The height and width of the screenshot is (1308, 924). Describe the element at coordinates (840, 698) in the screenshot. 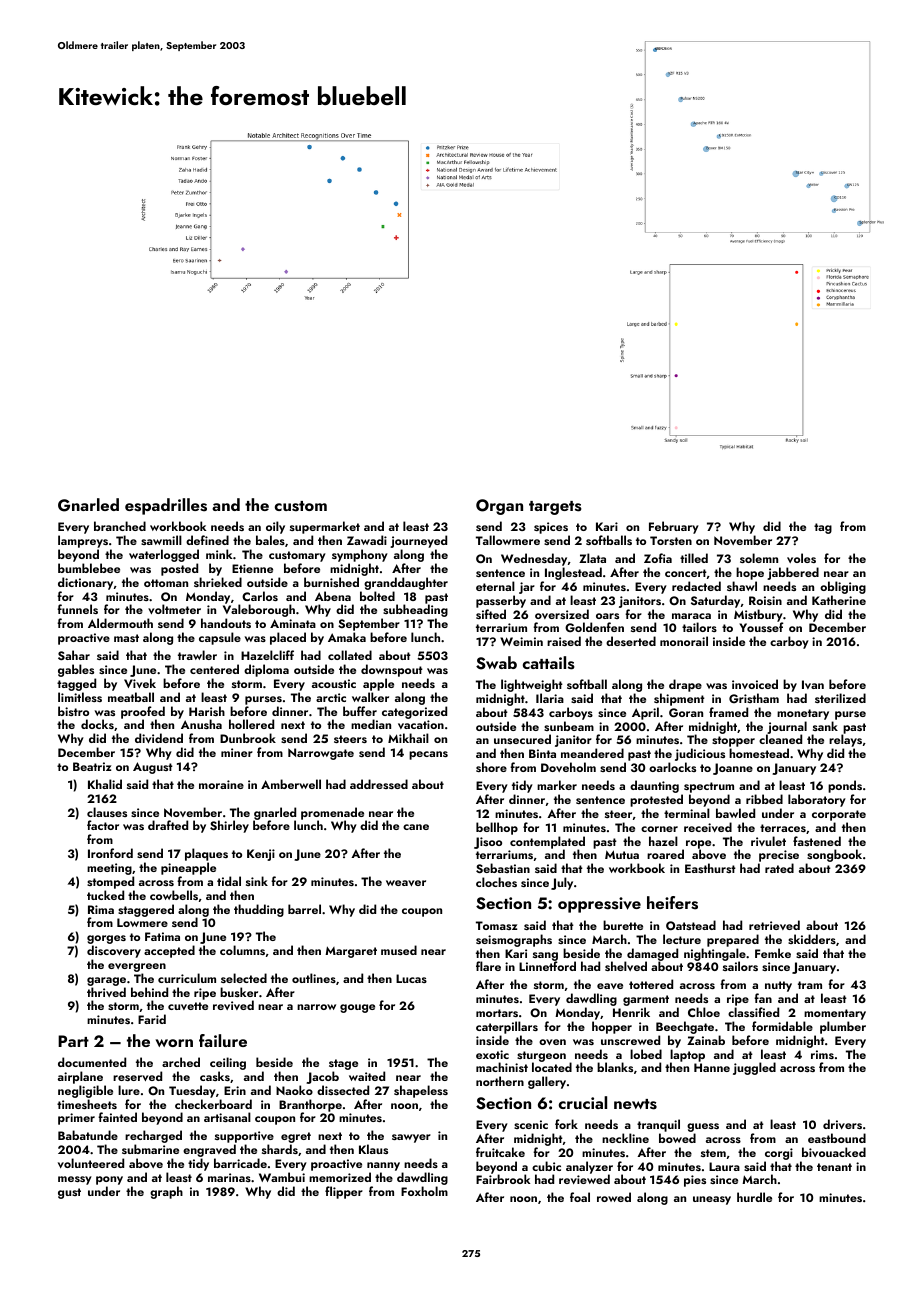

I see `sterilized` at that location.
